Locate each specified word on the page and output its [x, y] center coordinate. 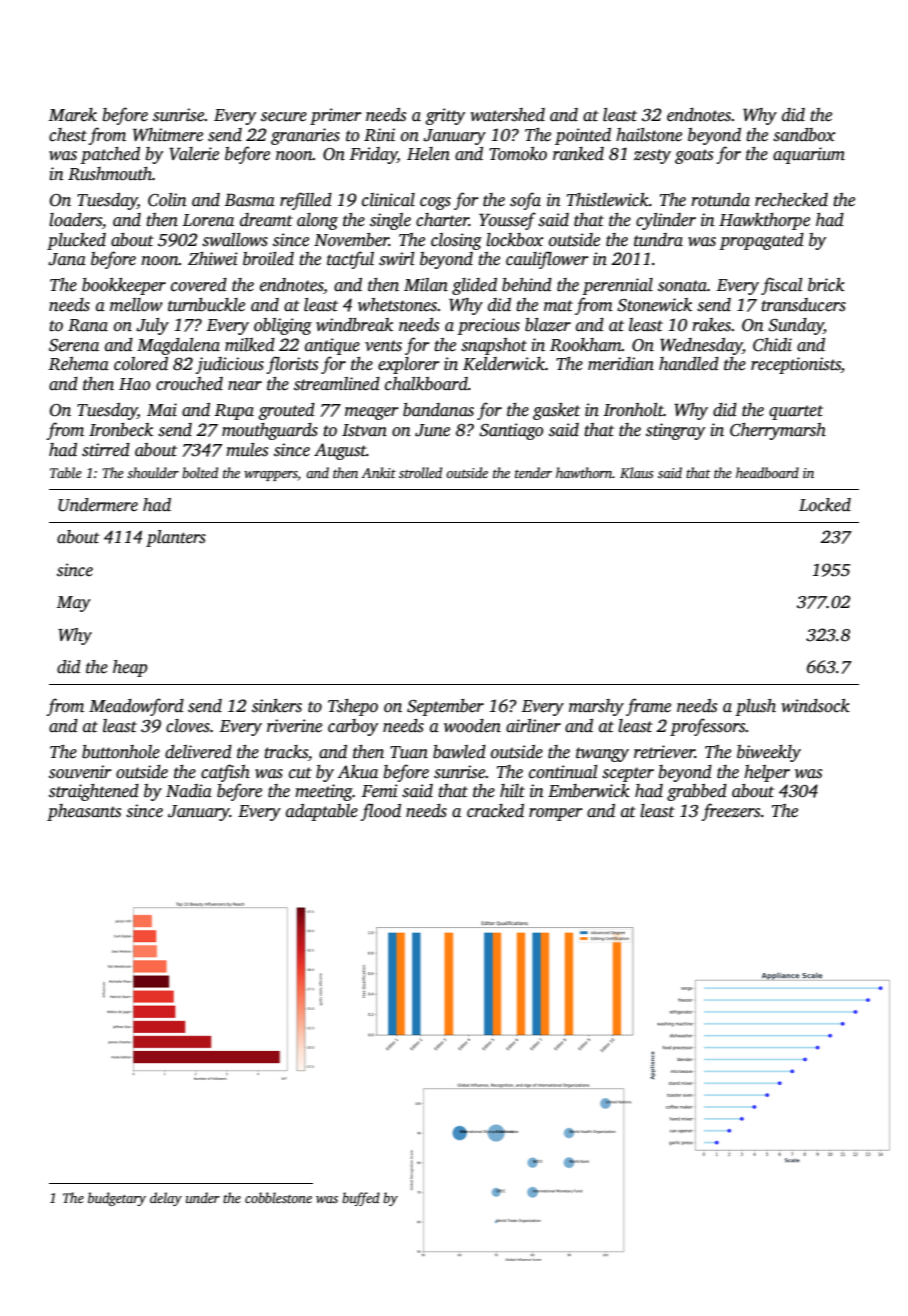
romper [556, 814]
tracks [286, 752]
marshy [596, 707]
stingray [675, 431]
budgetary [117, 1199]
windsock [815, 706]
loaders [75, 220]
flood [381, 812]
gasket [556, 411]
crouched [189, 384]
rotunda [720, 200]
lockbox [515, 240]
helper [767, 773]
